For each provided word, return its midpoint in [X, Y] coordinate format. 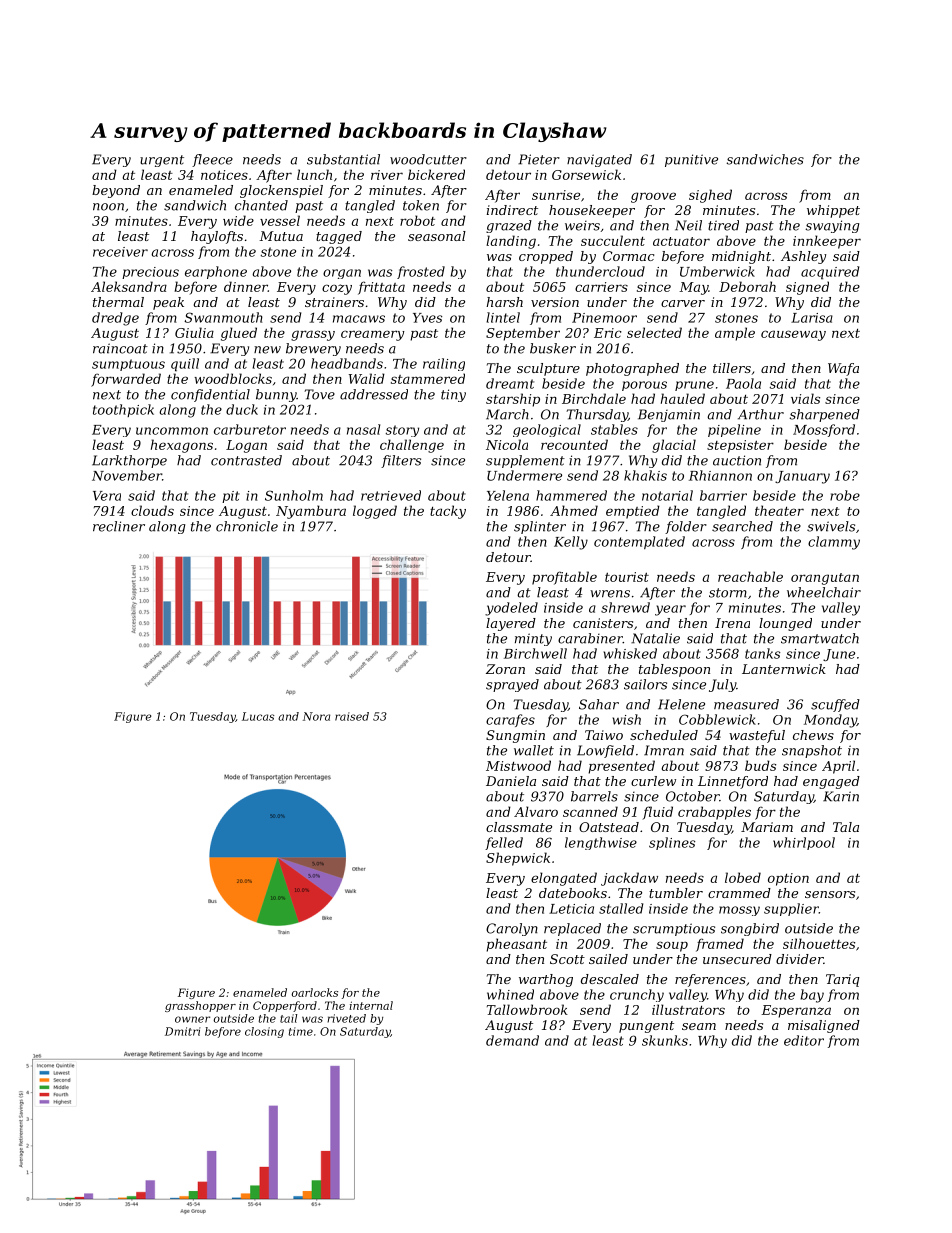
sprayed [512, 685]
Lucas [258, 716]
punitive [691, 160]
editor [804, 1040]
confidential [210, 395]
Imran [664, 750]
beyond [116, 191]
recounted [574, 444]
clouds [152, 510]
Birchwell [535, 653]
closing [264, 1032]
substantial [343, 159]
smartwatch [820, 638]
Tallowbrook [527, 1009]
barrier [723, 495]
